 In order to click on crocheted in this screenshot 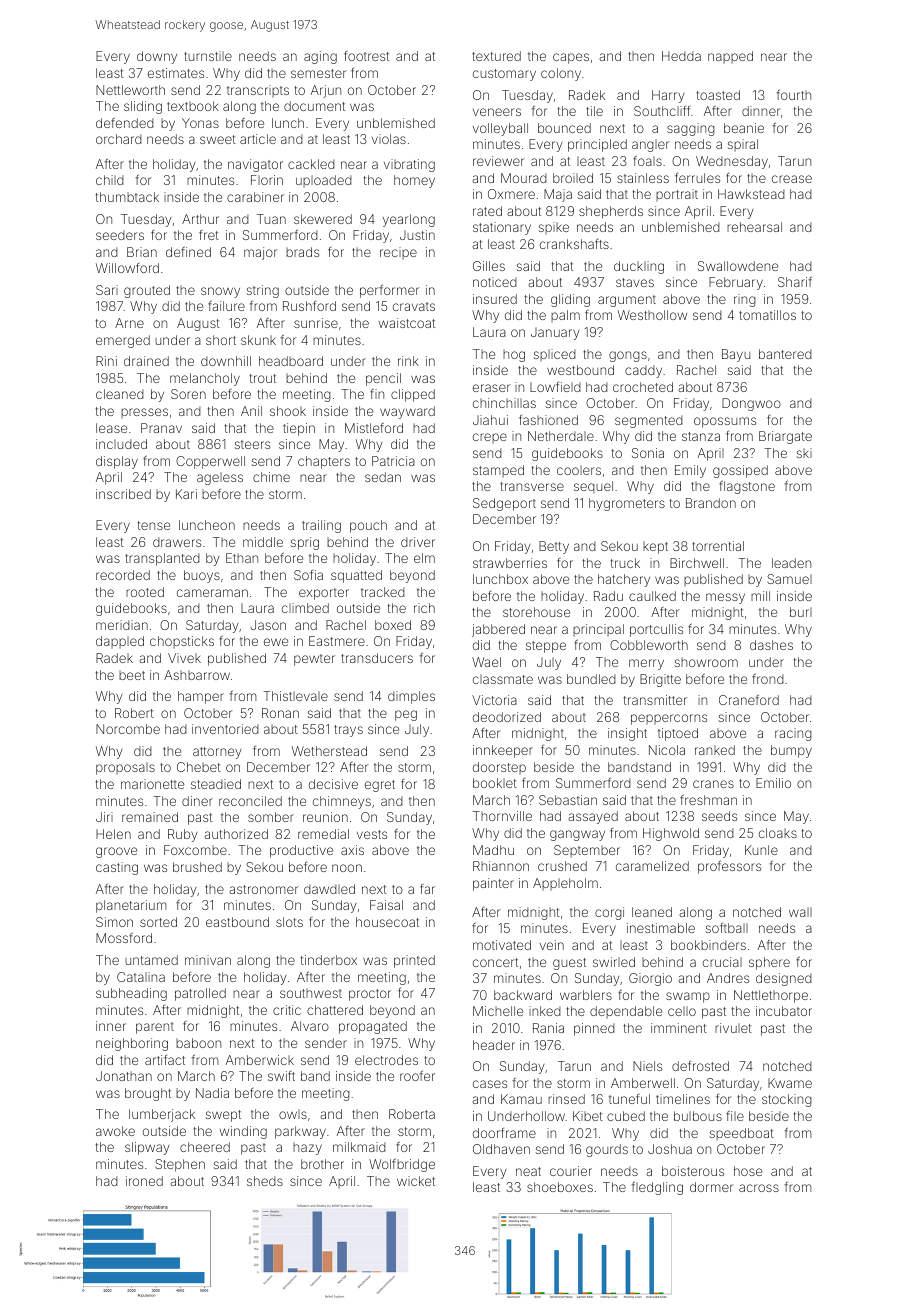, I will do `click(643, 387)`.
